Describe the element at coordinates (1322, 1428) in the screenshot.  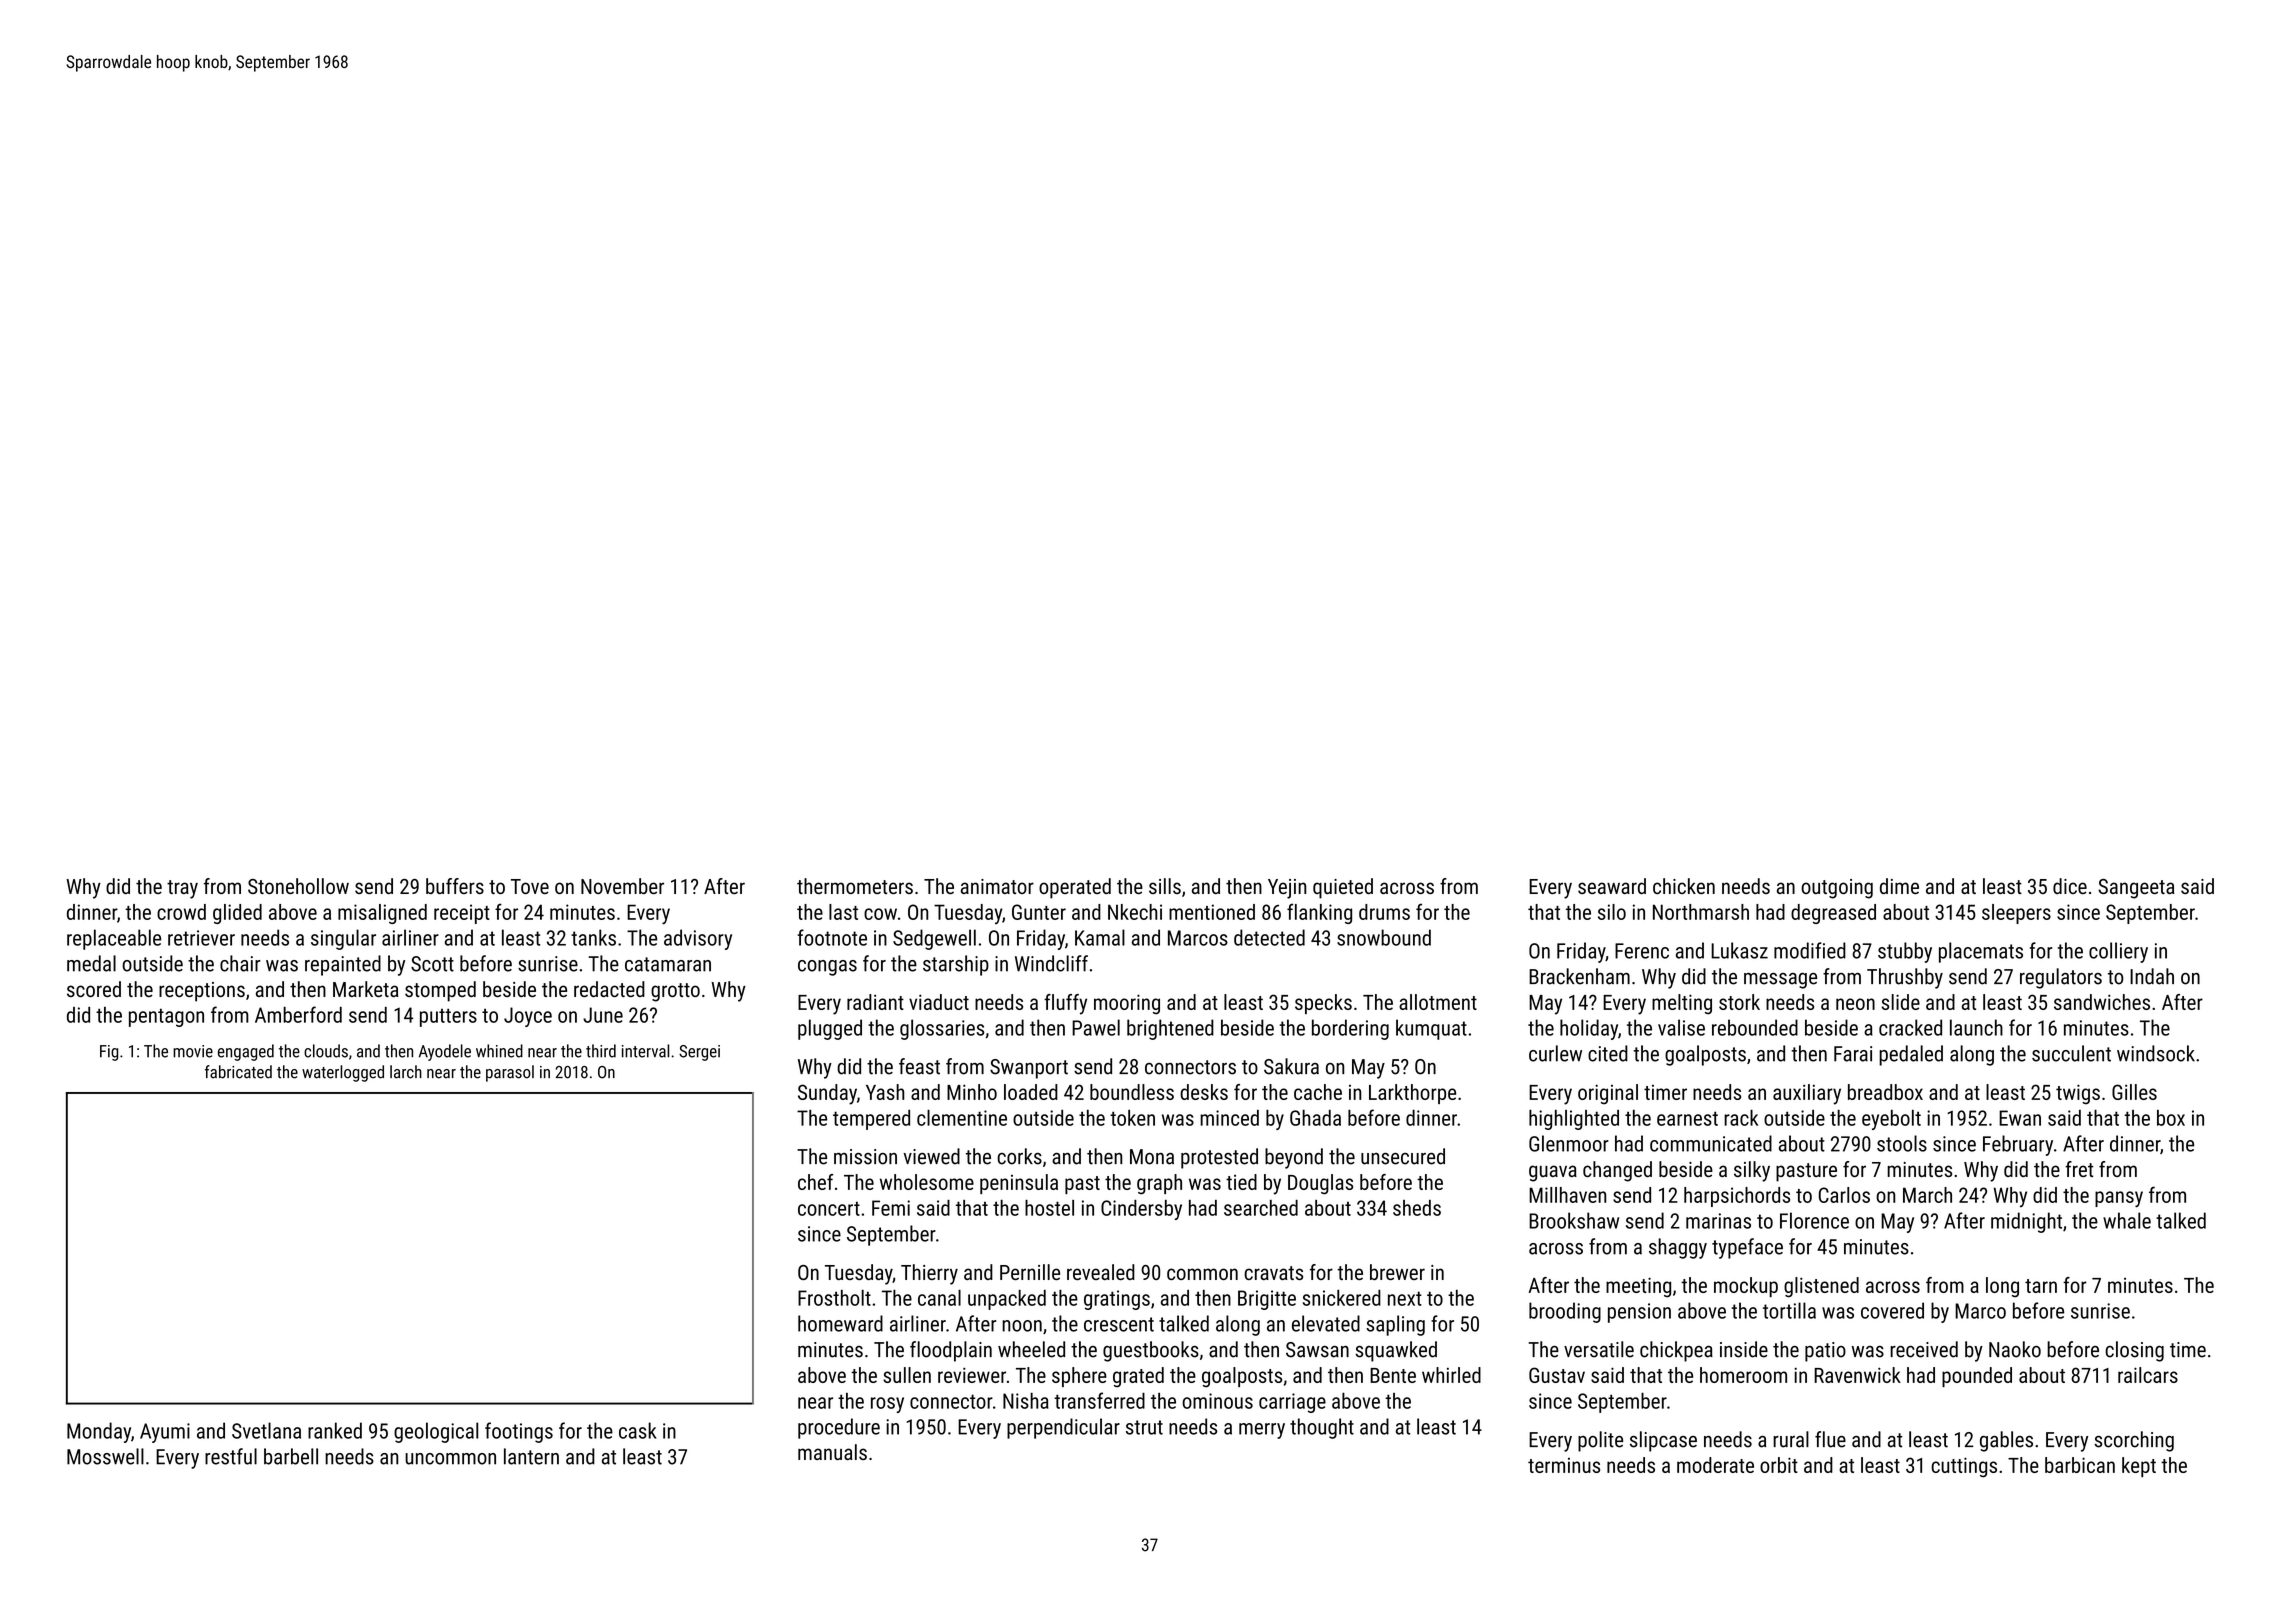
I see `thought` at that location.
